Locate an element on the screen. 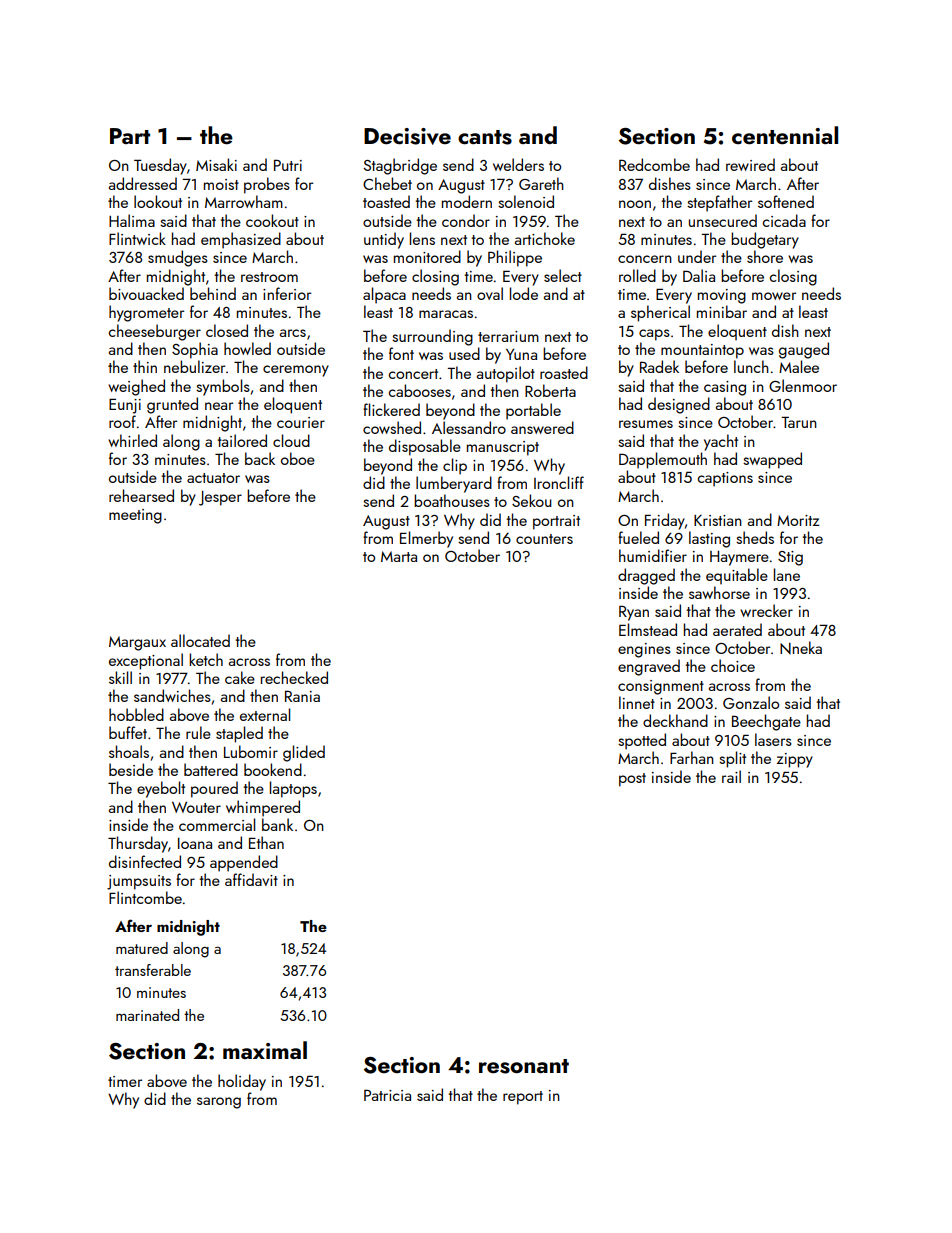 This screenshot has height=1233, width=952. stepfather is located at coordinates (719, 203).
